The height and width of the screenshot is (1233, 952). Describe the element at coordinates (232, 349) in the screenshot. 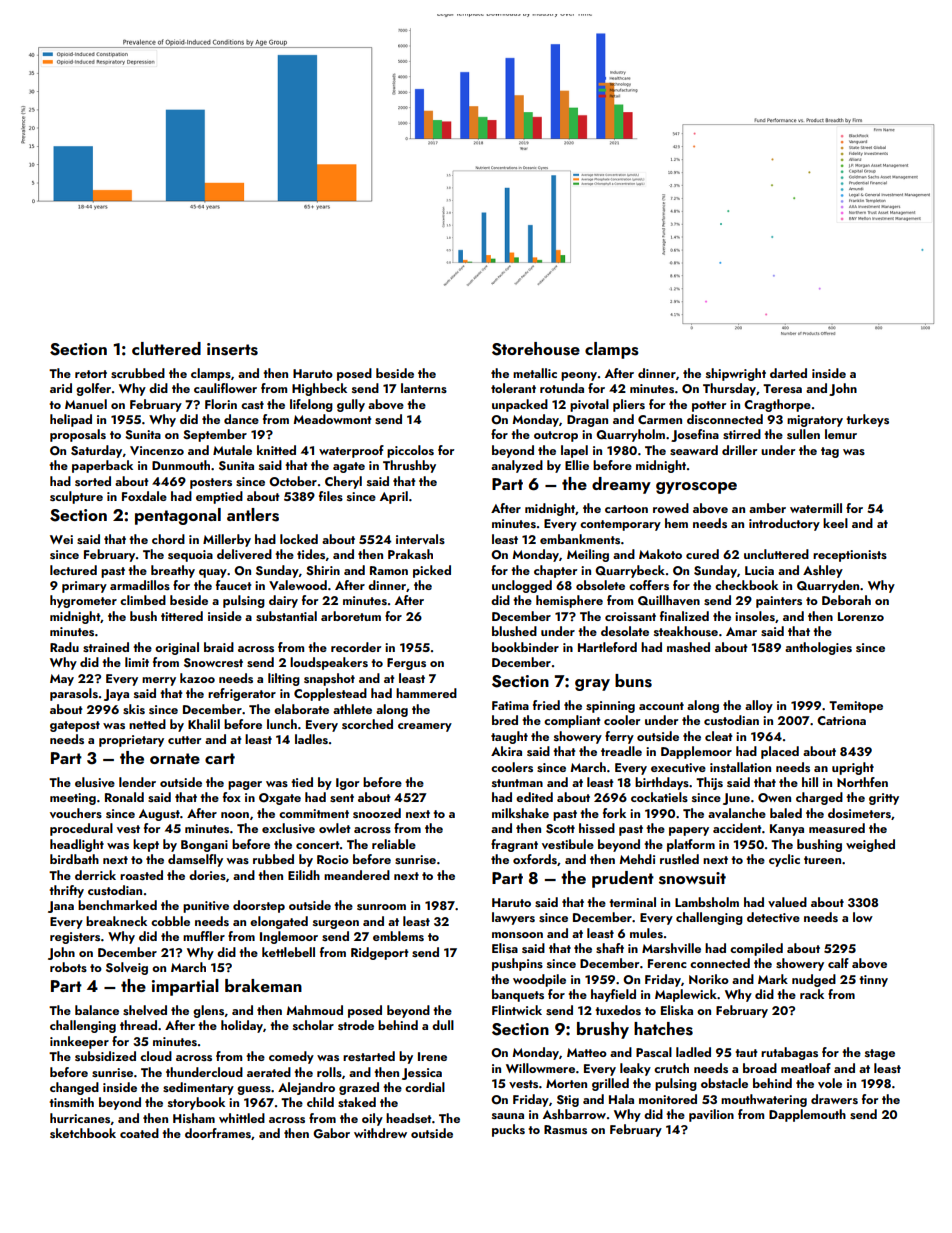

I see `inserts` at that location.
